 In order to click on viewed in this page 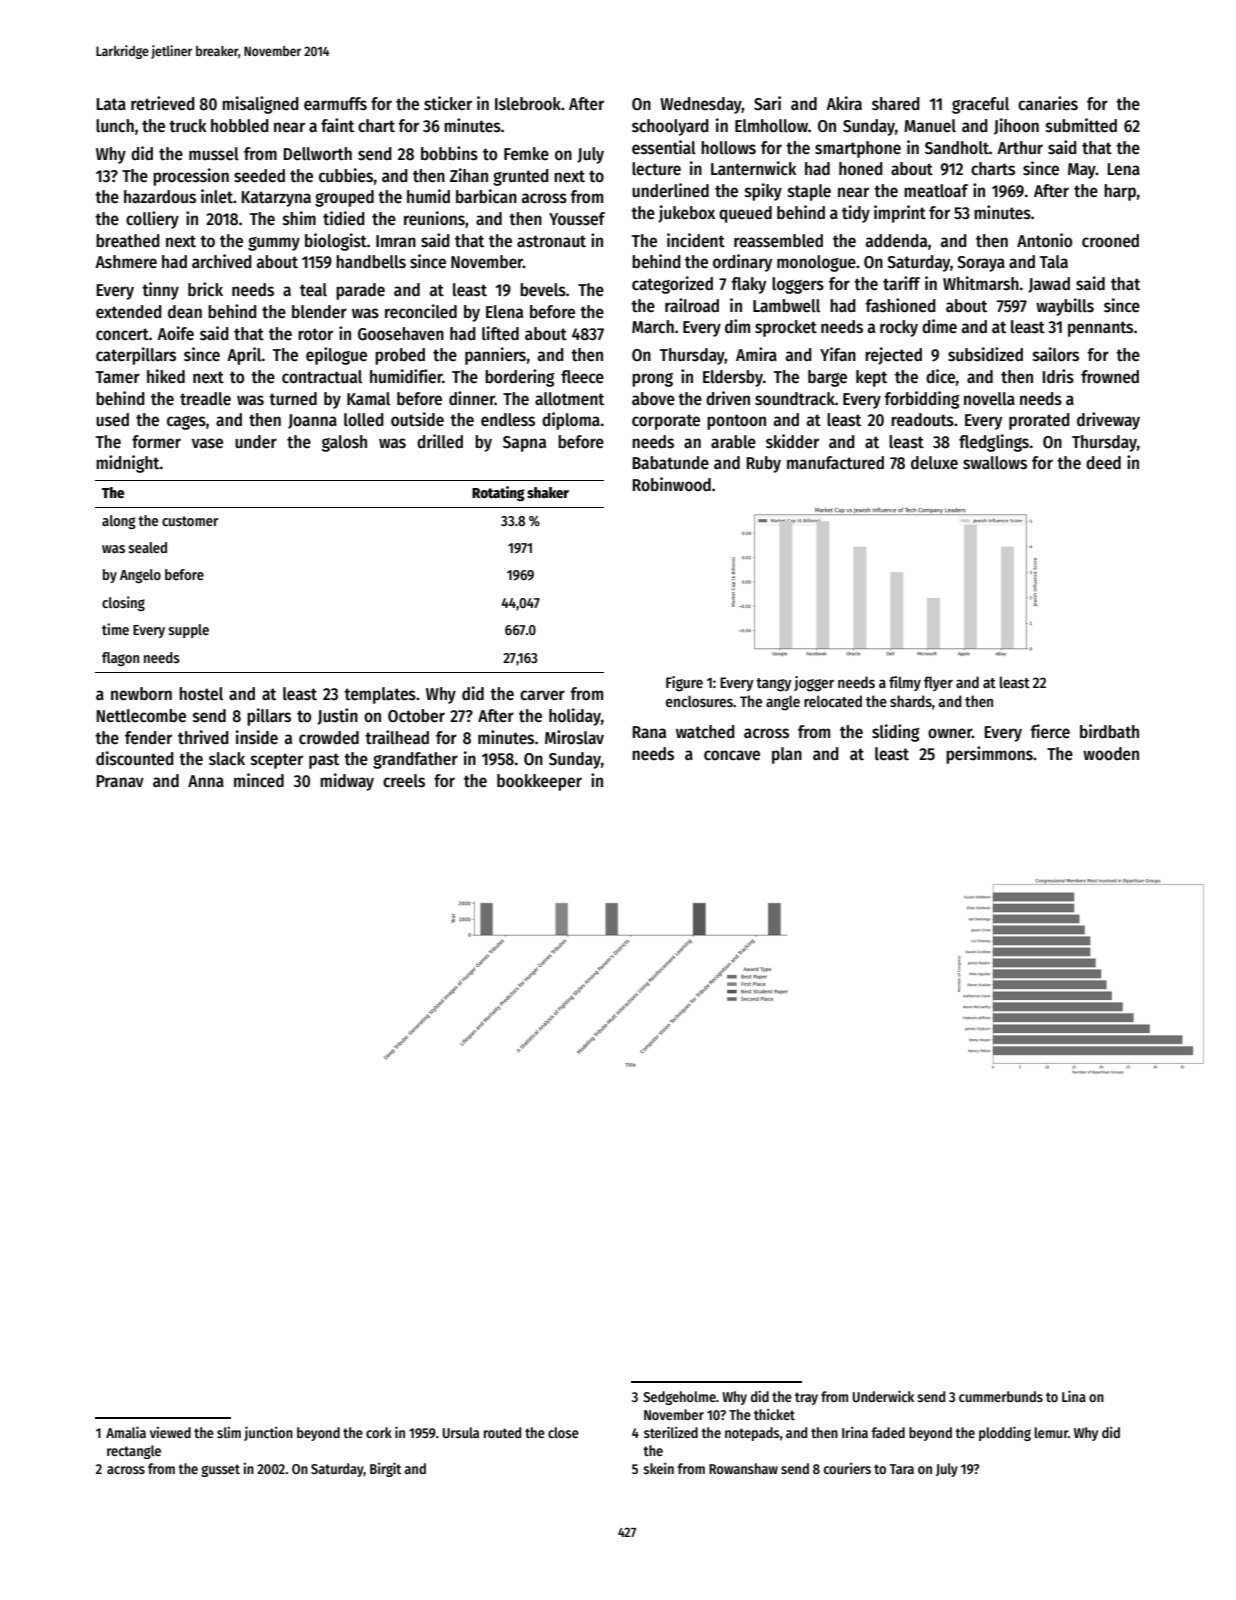, I will do `click(170, 1432)`.
